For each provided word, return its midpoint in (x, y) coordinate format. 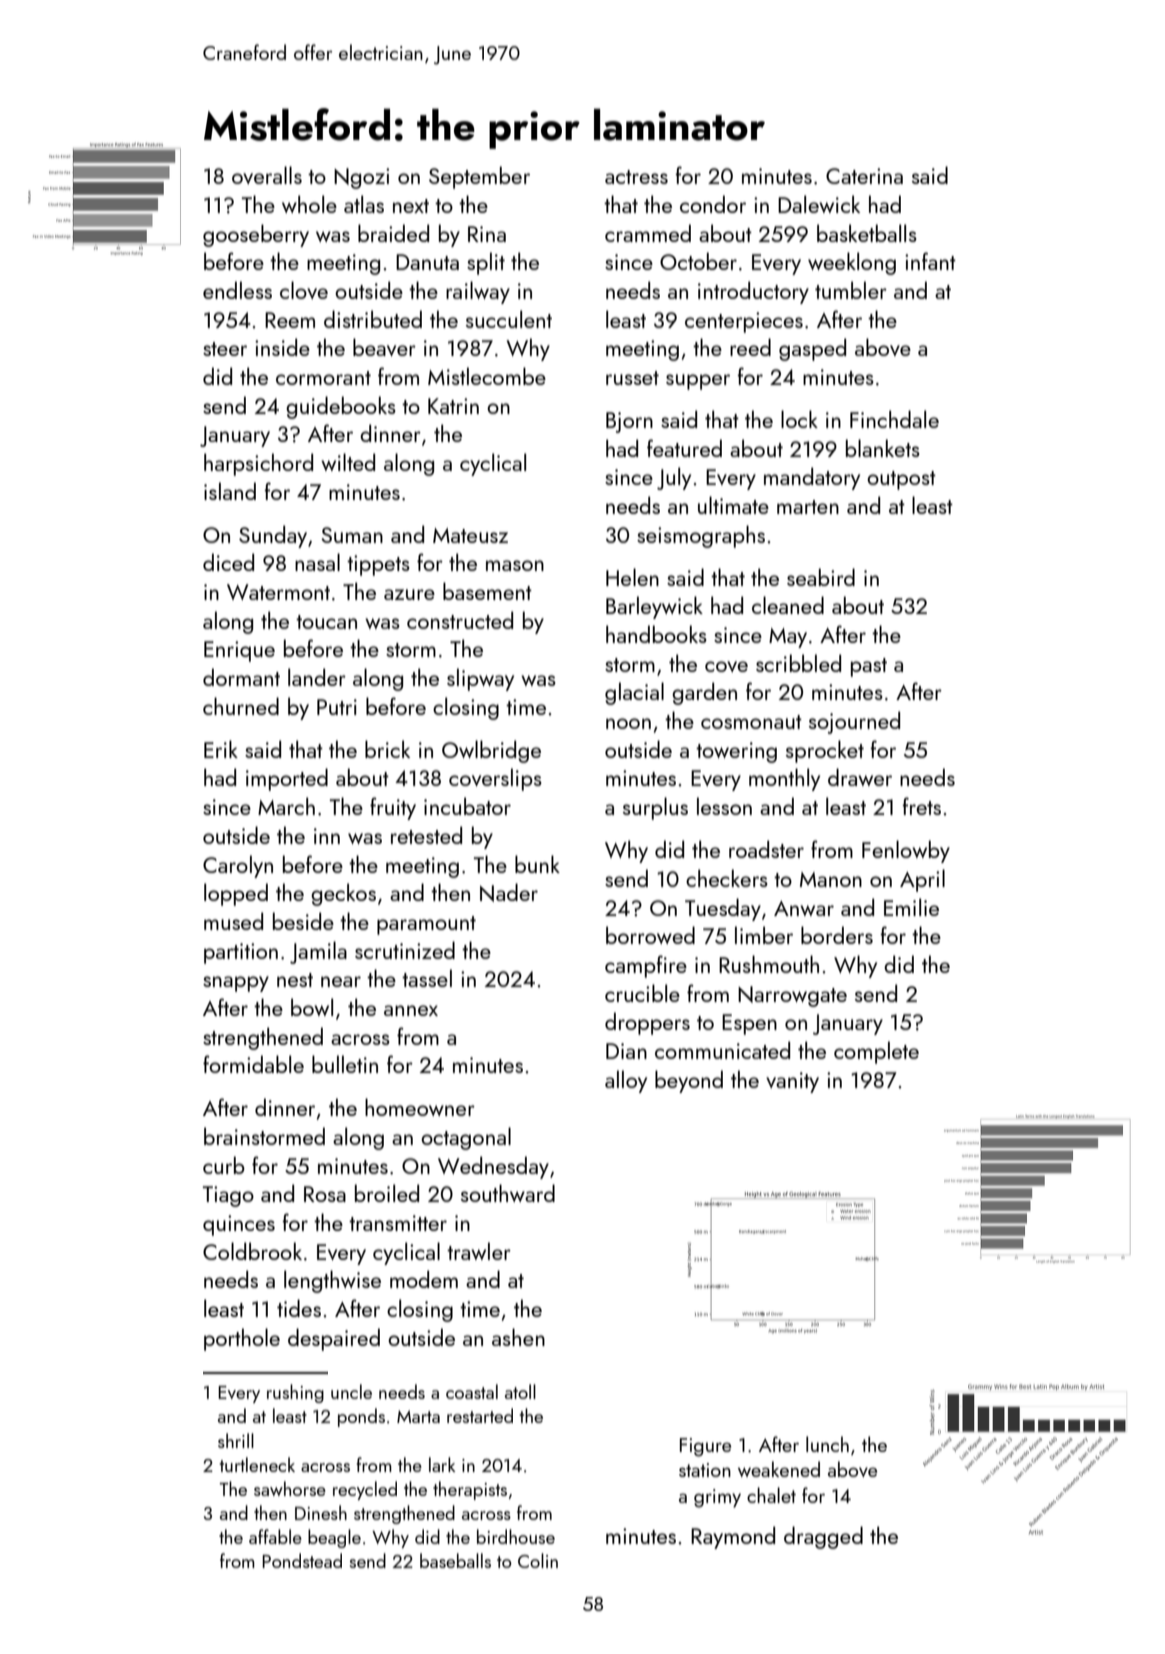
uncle (351, 1391)
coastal (472, 1391)
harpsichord (258, 464)
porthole (242, 1339)
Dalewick (819, 204)
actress (636, 177)
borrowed (650, 935)
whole (309, 204)
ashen (518, 1337)
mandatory (812, 478)
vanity (792, 1082)
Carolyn (238, 866)
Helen (632, 577)
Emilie (911, 907)
